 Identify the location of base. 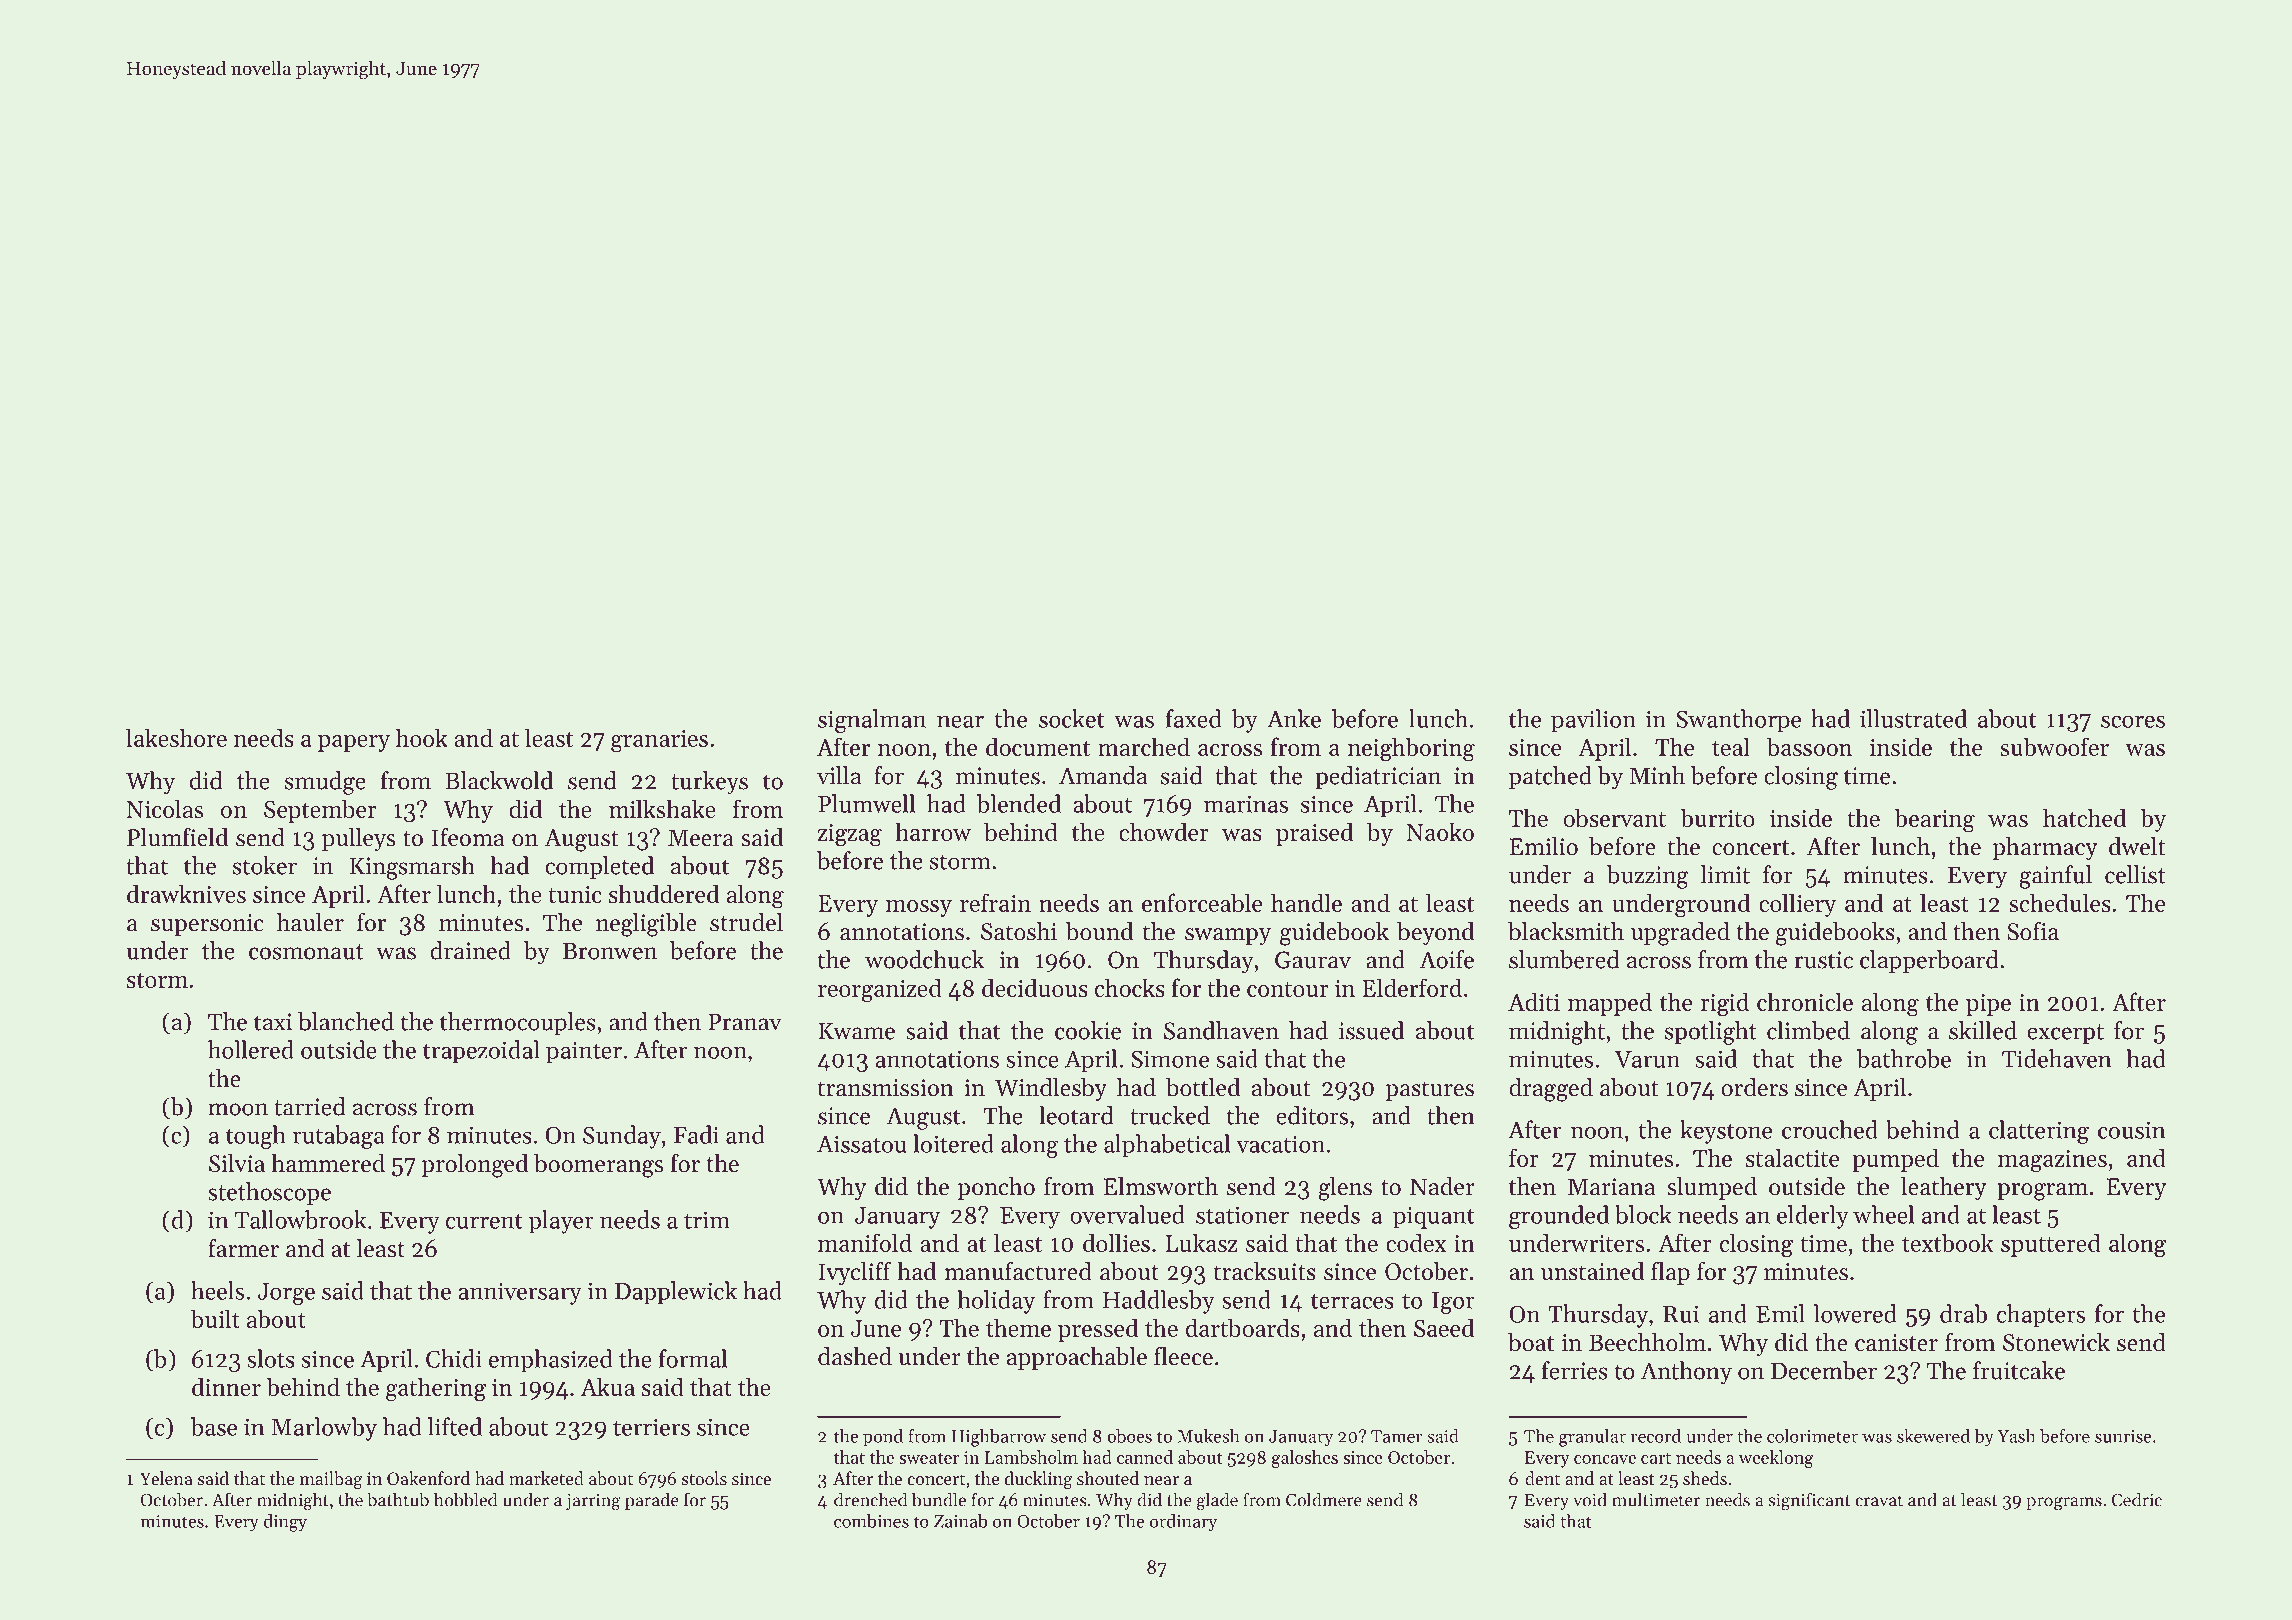
(214, 1426).
